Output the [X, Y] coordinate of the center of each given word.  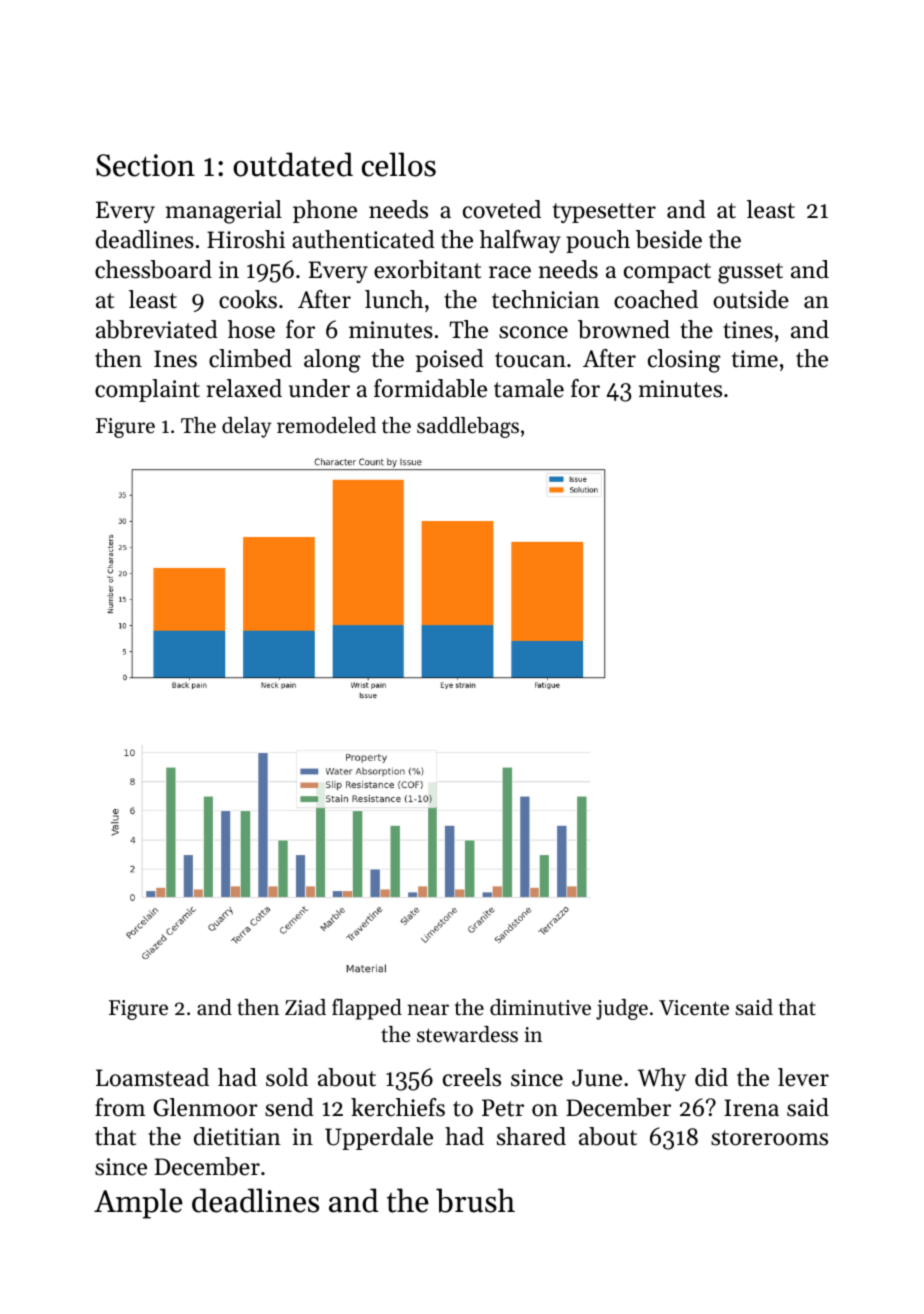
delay [246, 427]
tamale [529, 388]
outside [751, 299]
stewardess [467, 1034]
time [755, 359]
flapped [367, 1009]
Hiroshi [246, 239]
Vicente [694, 1008]
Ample [138, 1203]
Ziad [305, 1007]
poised [450, 360]
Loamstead [152, 1077]
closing [684, 361]
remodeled [326, 425]
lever [803, 1077]
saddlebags [468, 427]
